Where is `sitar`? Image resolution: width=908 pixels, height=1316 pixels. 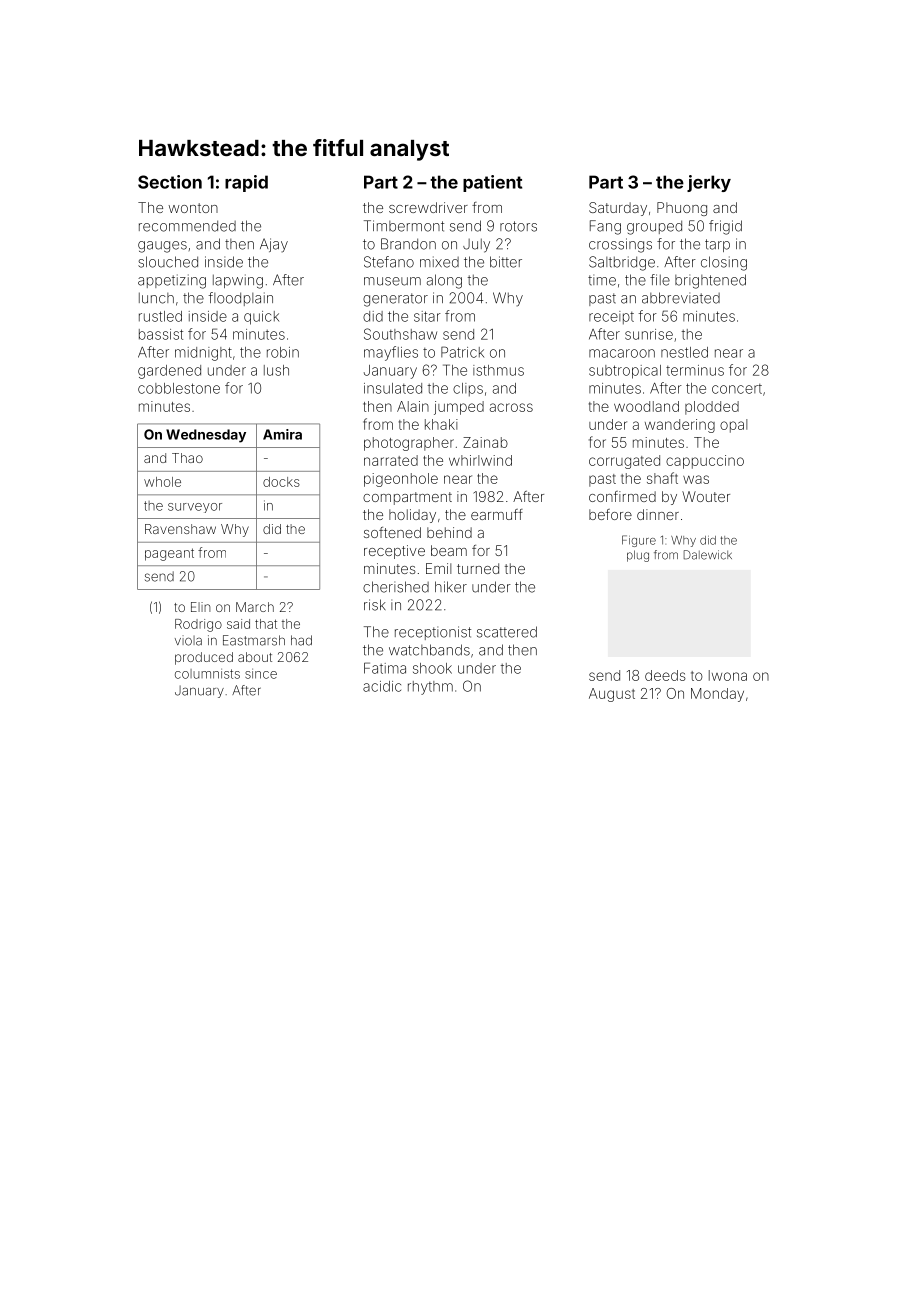
sitar is located at coordinates (427, 316).
